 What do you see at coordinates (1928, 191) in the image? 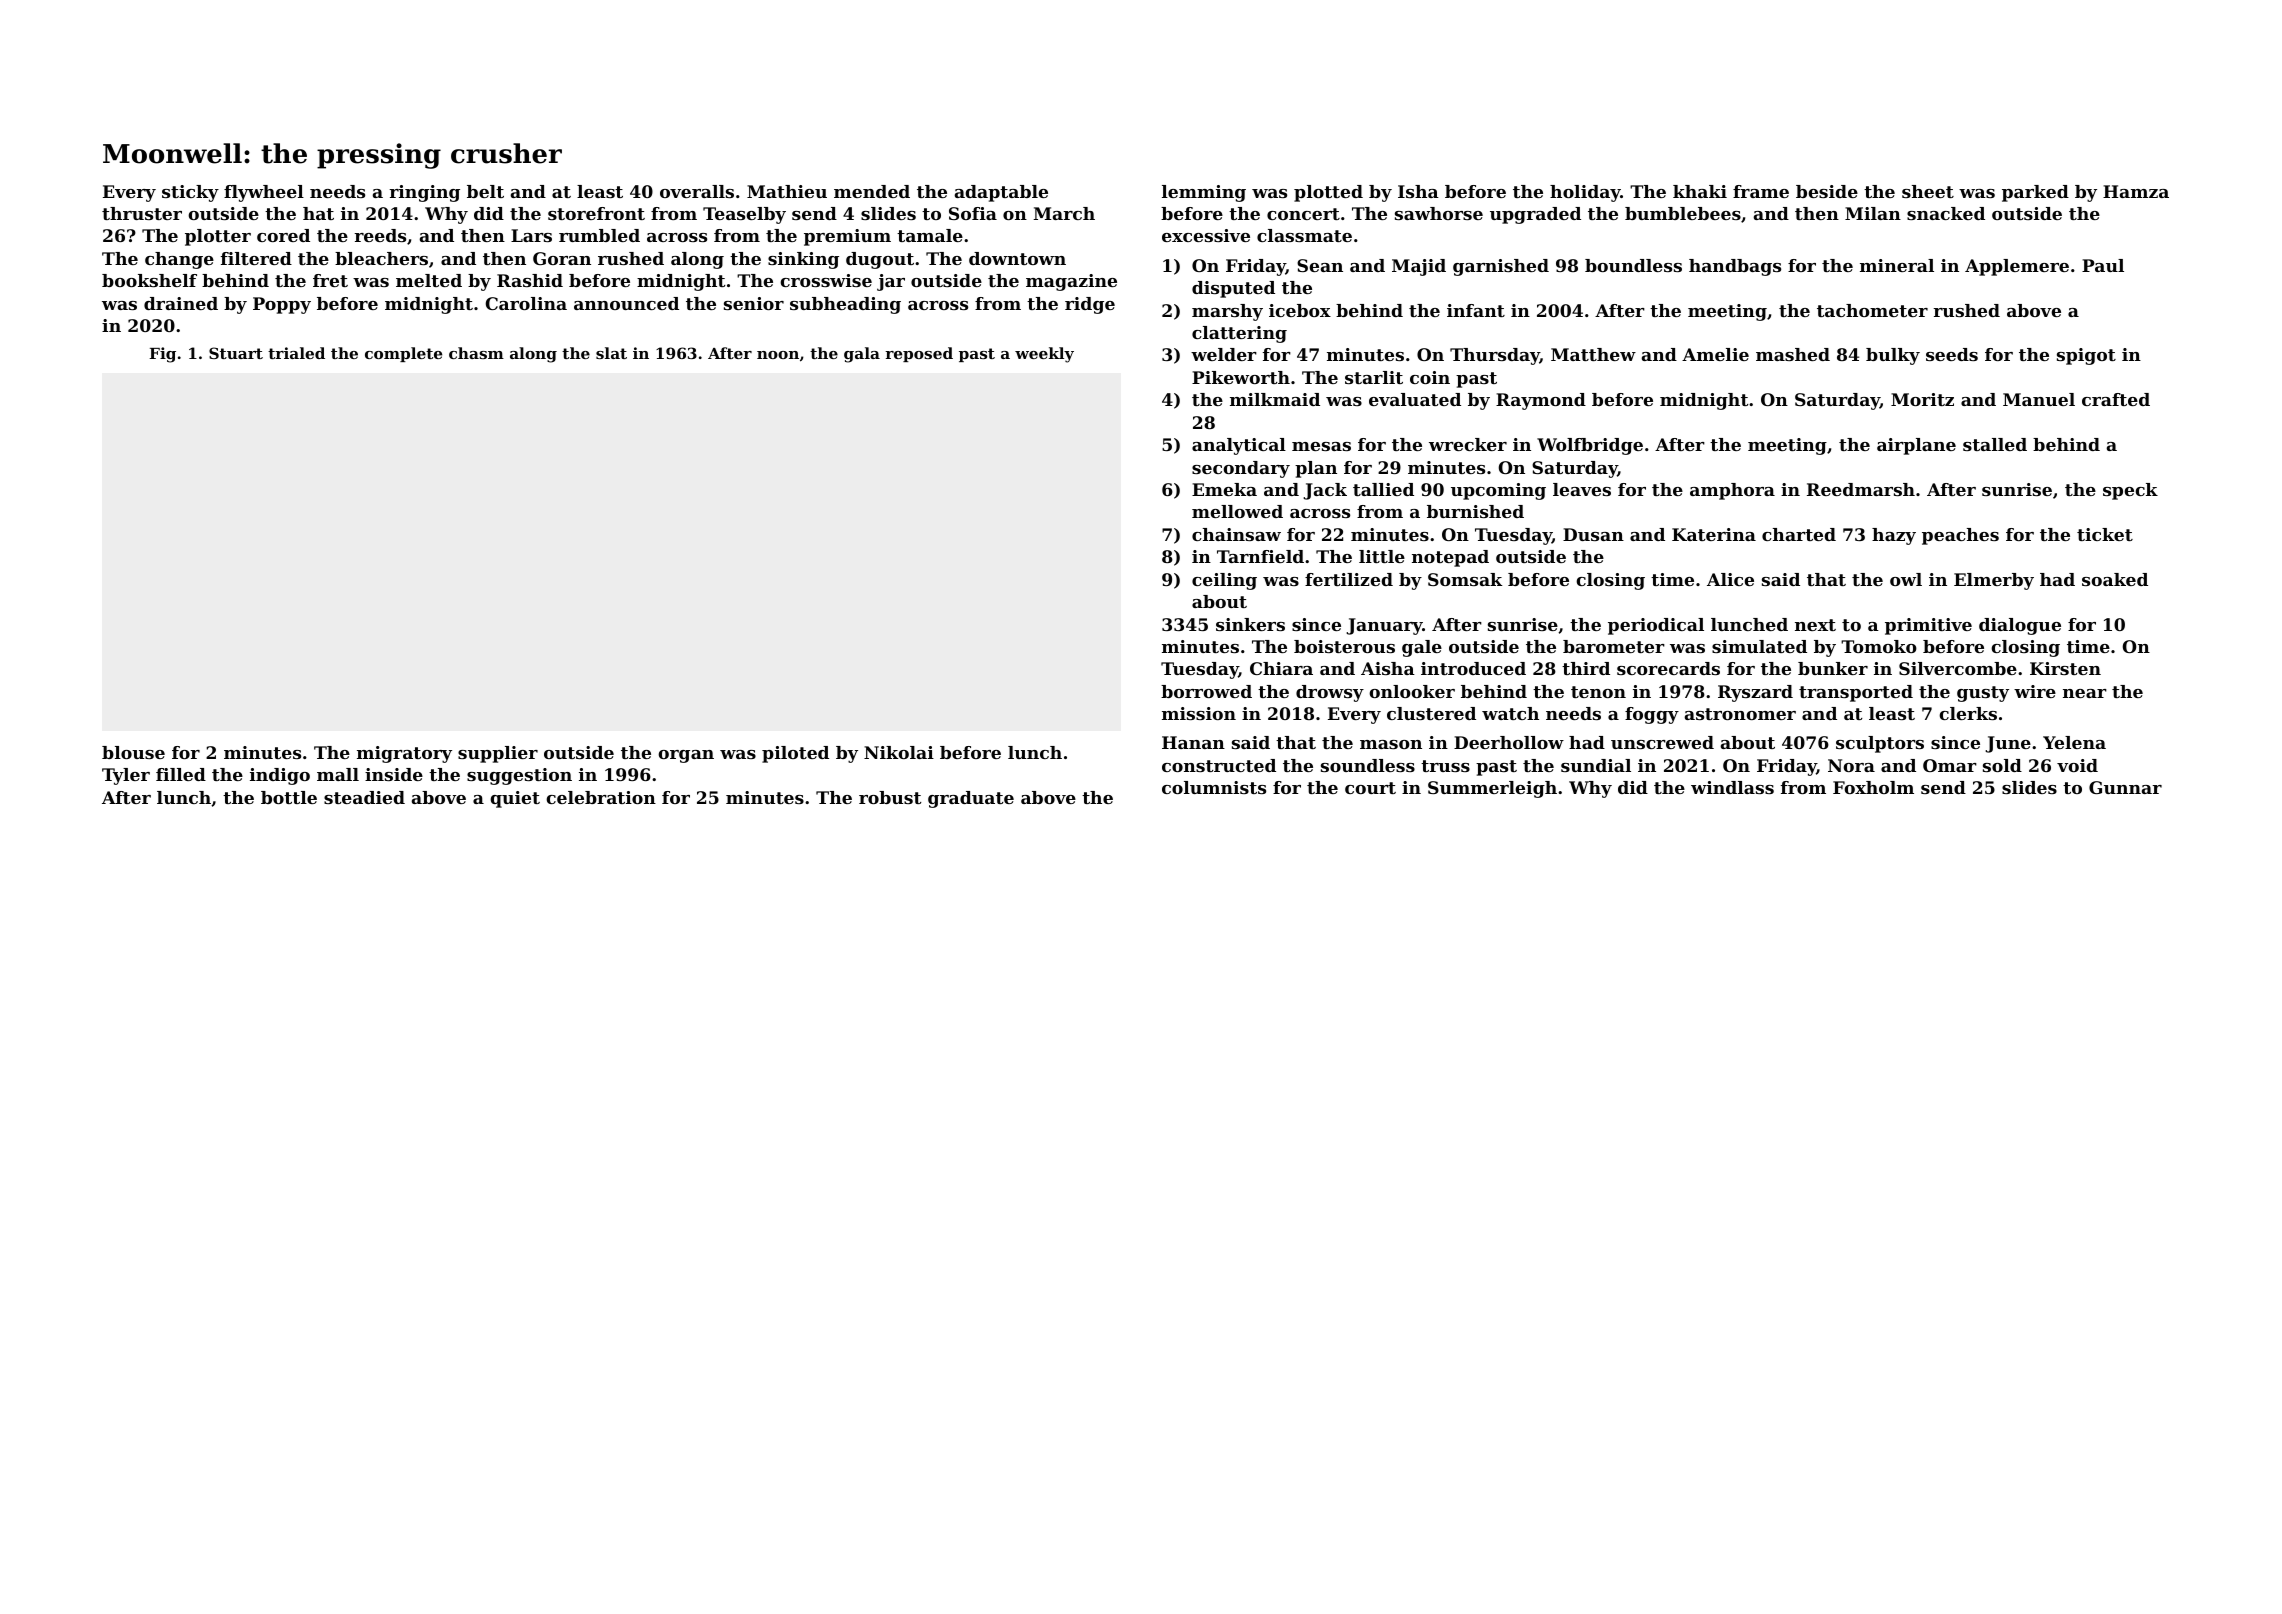
I see `sheet` at bounding box center [1928, 191].
